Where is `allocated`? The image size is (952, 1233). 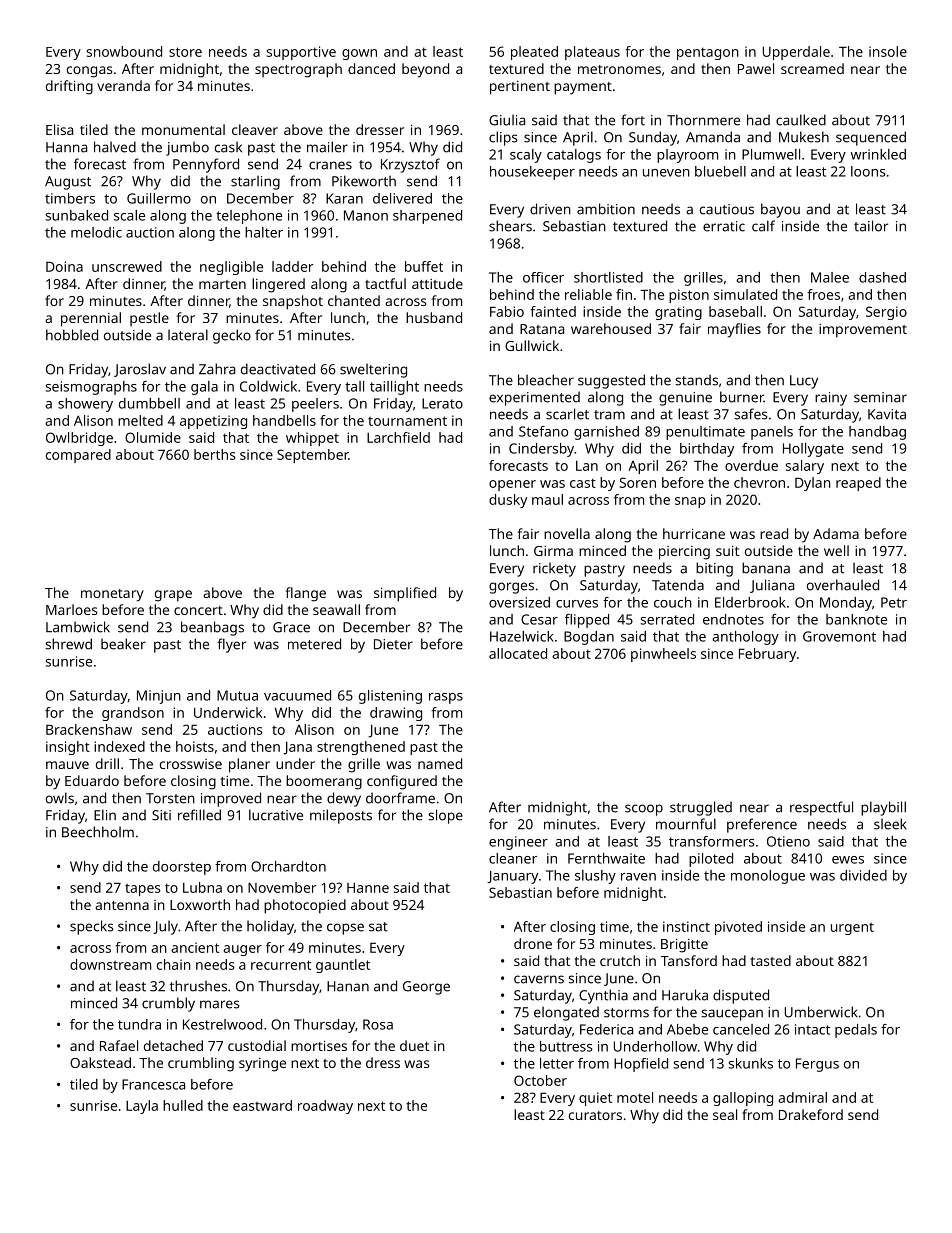 allocated is located at coordinates (518, 653).
